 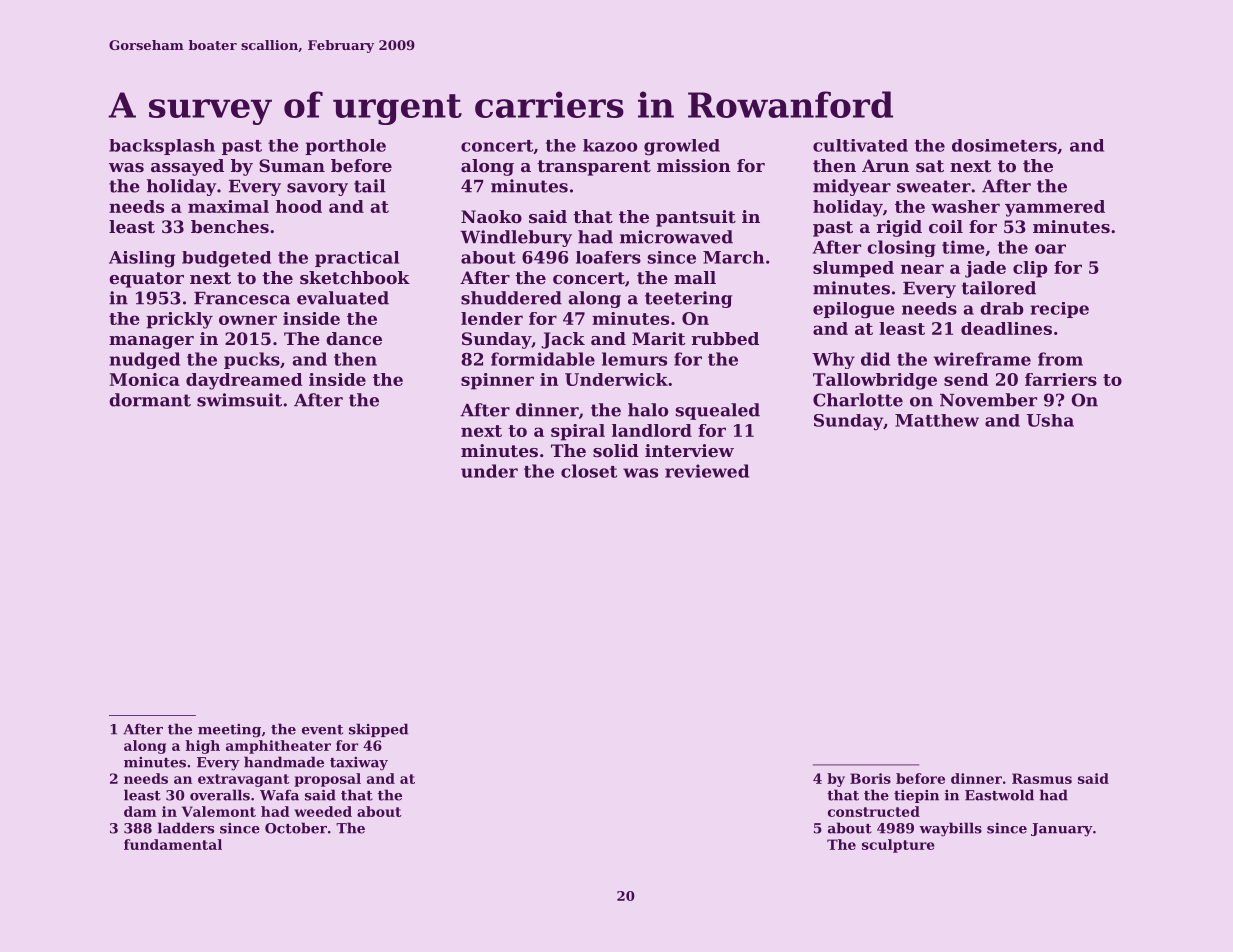 I want to click on dormant, so click(x=150, y=400).
